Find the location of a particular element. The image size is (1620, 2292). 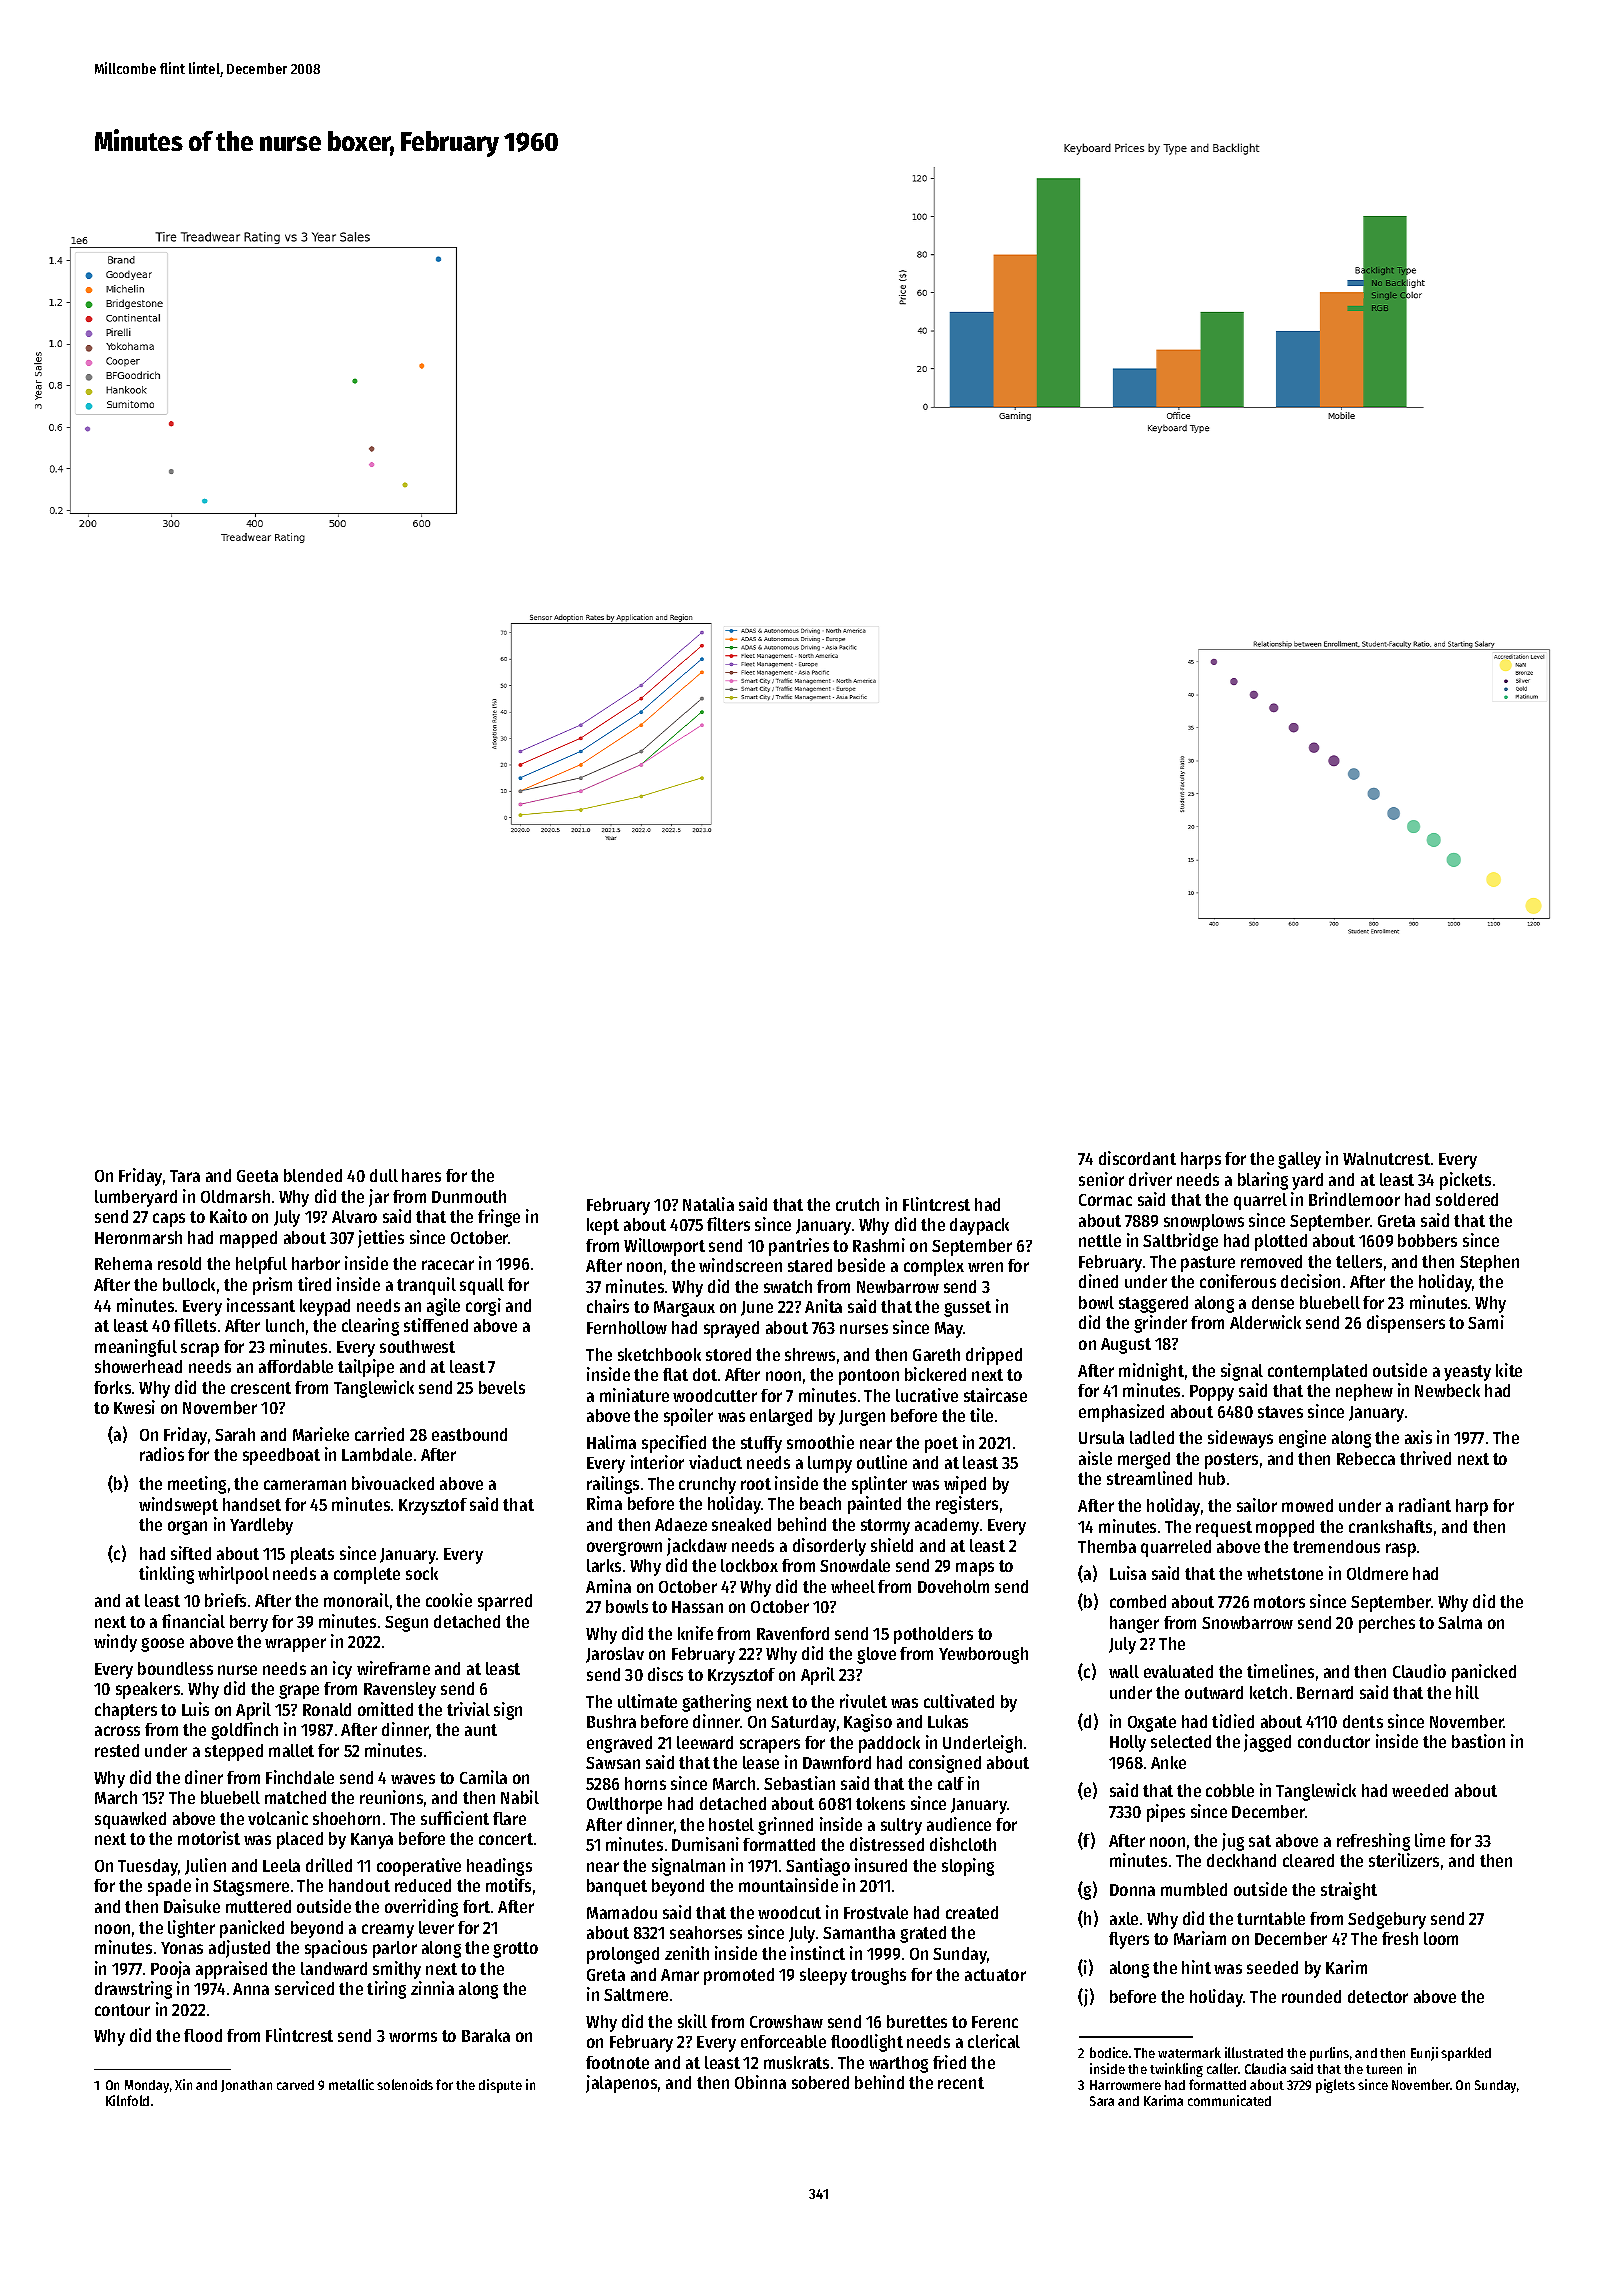

Rehema is located at coordinates (123, 1263).
